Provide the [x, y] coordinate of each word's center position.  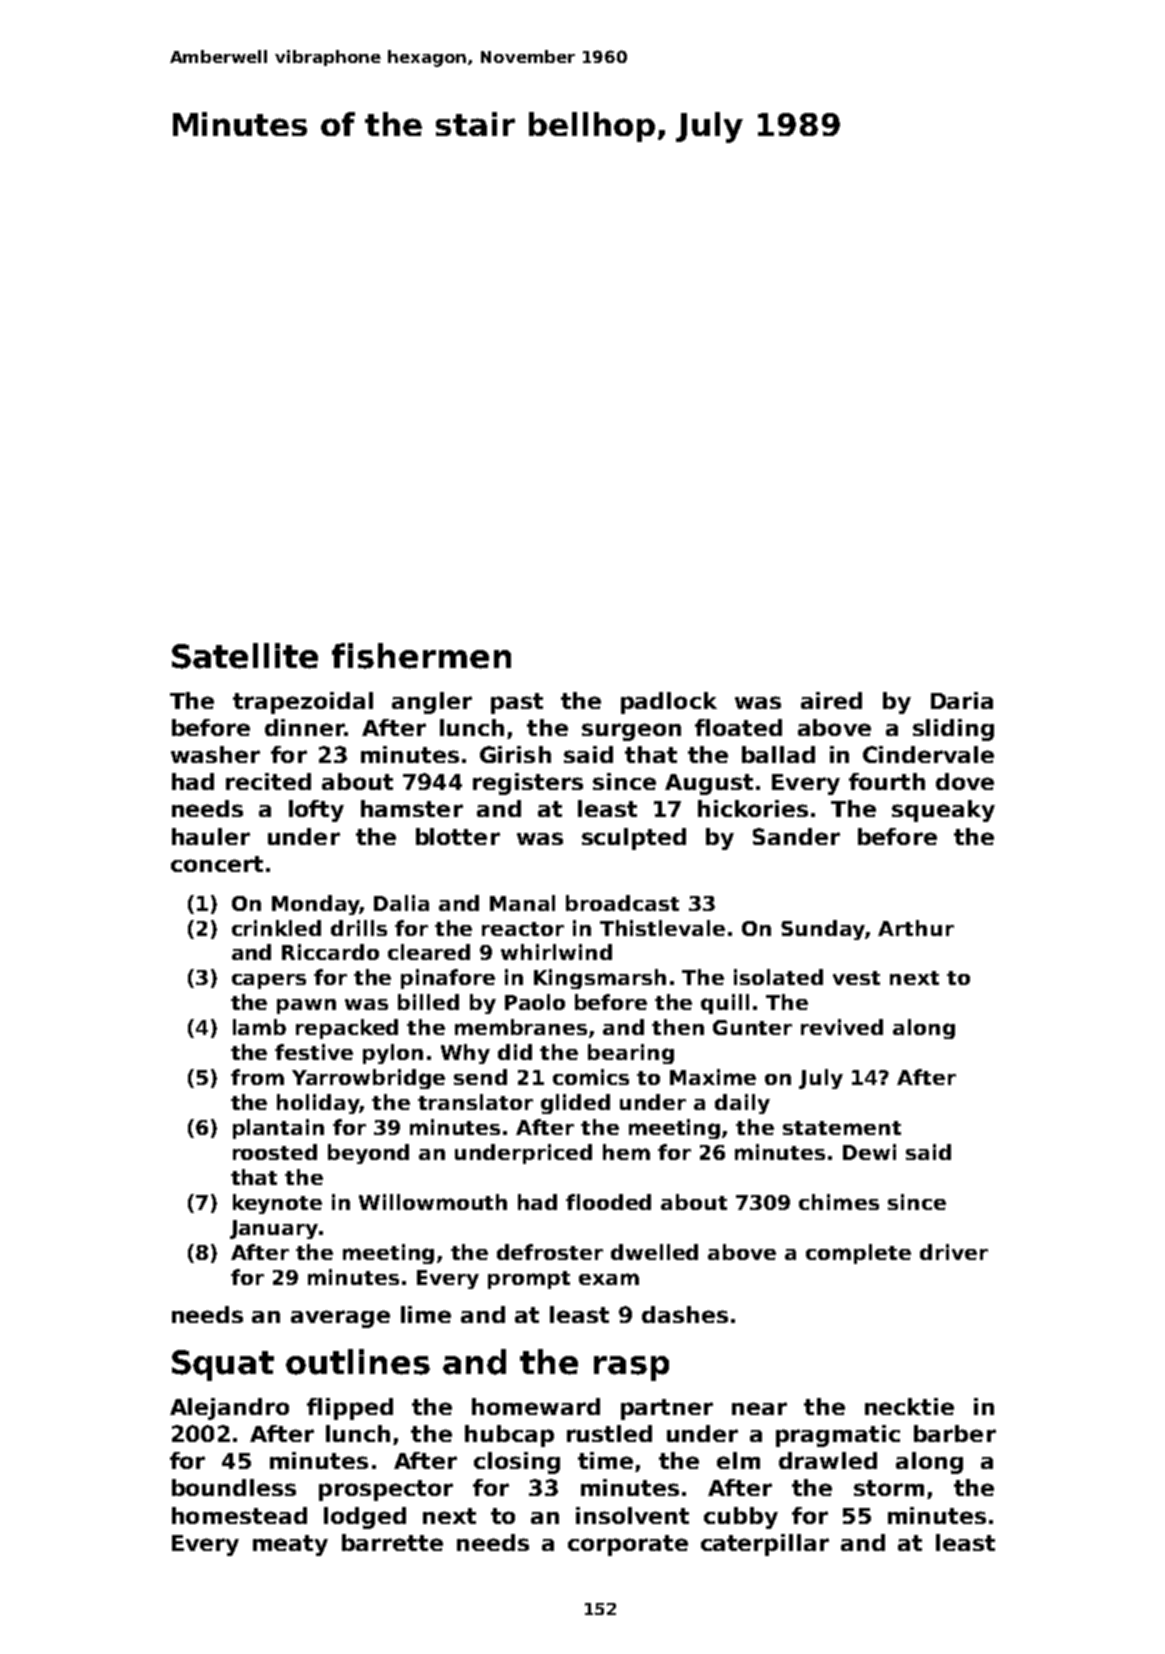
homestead [239, 1515]
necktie [909, 1406]
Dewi [869, 1152]
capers [269, 981]
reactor [523, 929]
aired [831, 700]
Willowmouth [433, 1202]
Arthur [916, 928]
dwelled [654, 1252]
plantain [278, 1129]
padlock [669, 703]
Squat [223, 1365]
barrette [392, 1542]
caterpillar [765, 1545]
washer [215, 754]
